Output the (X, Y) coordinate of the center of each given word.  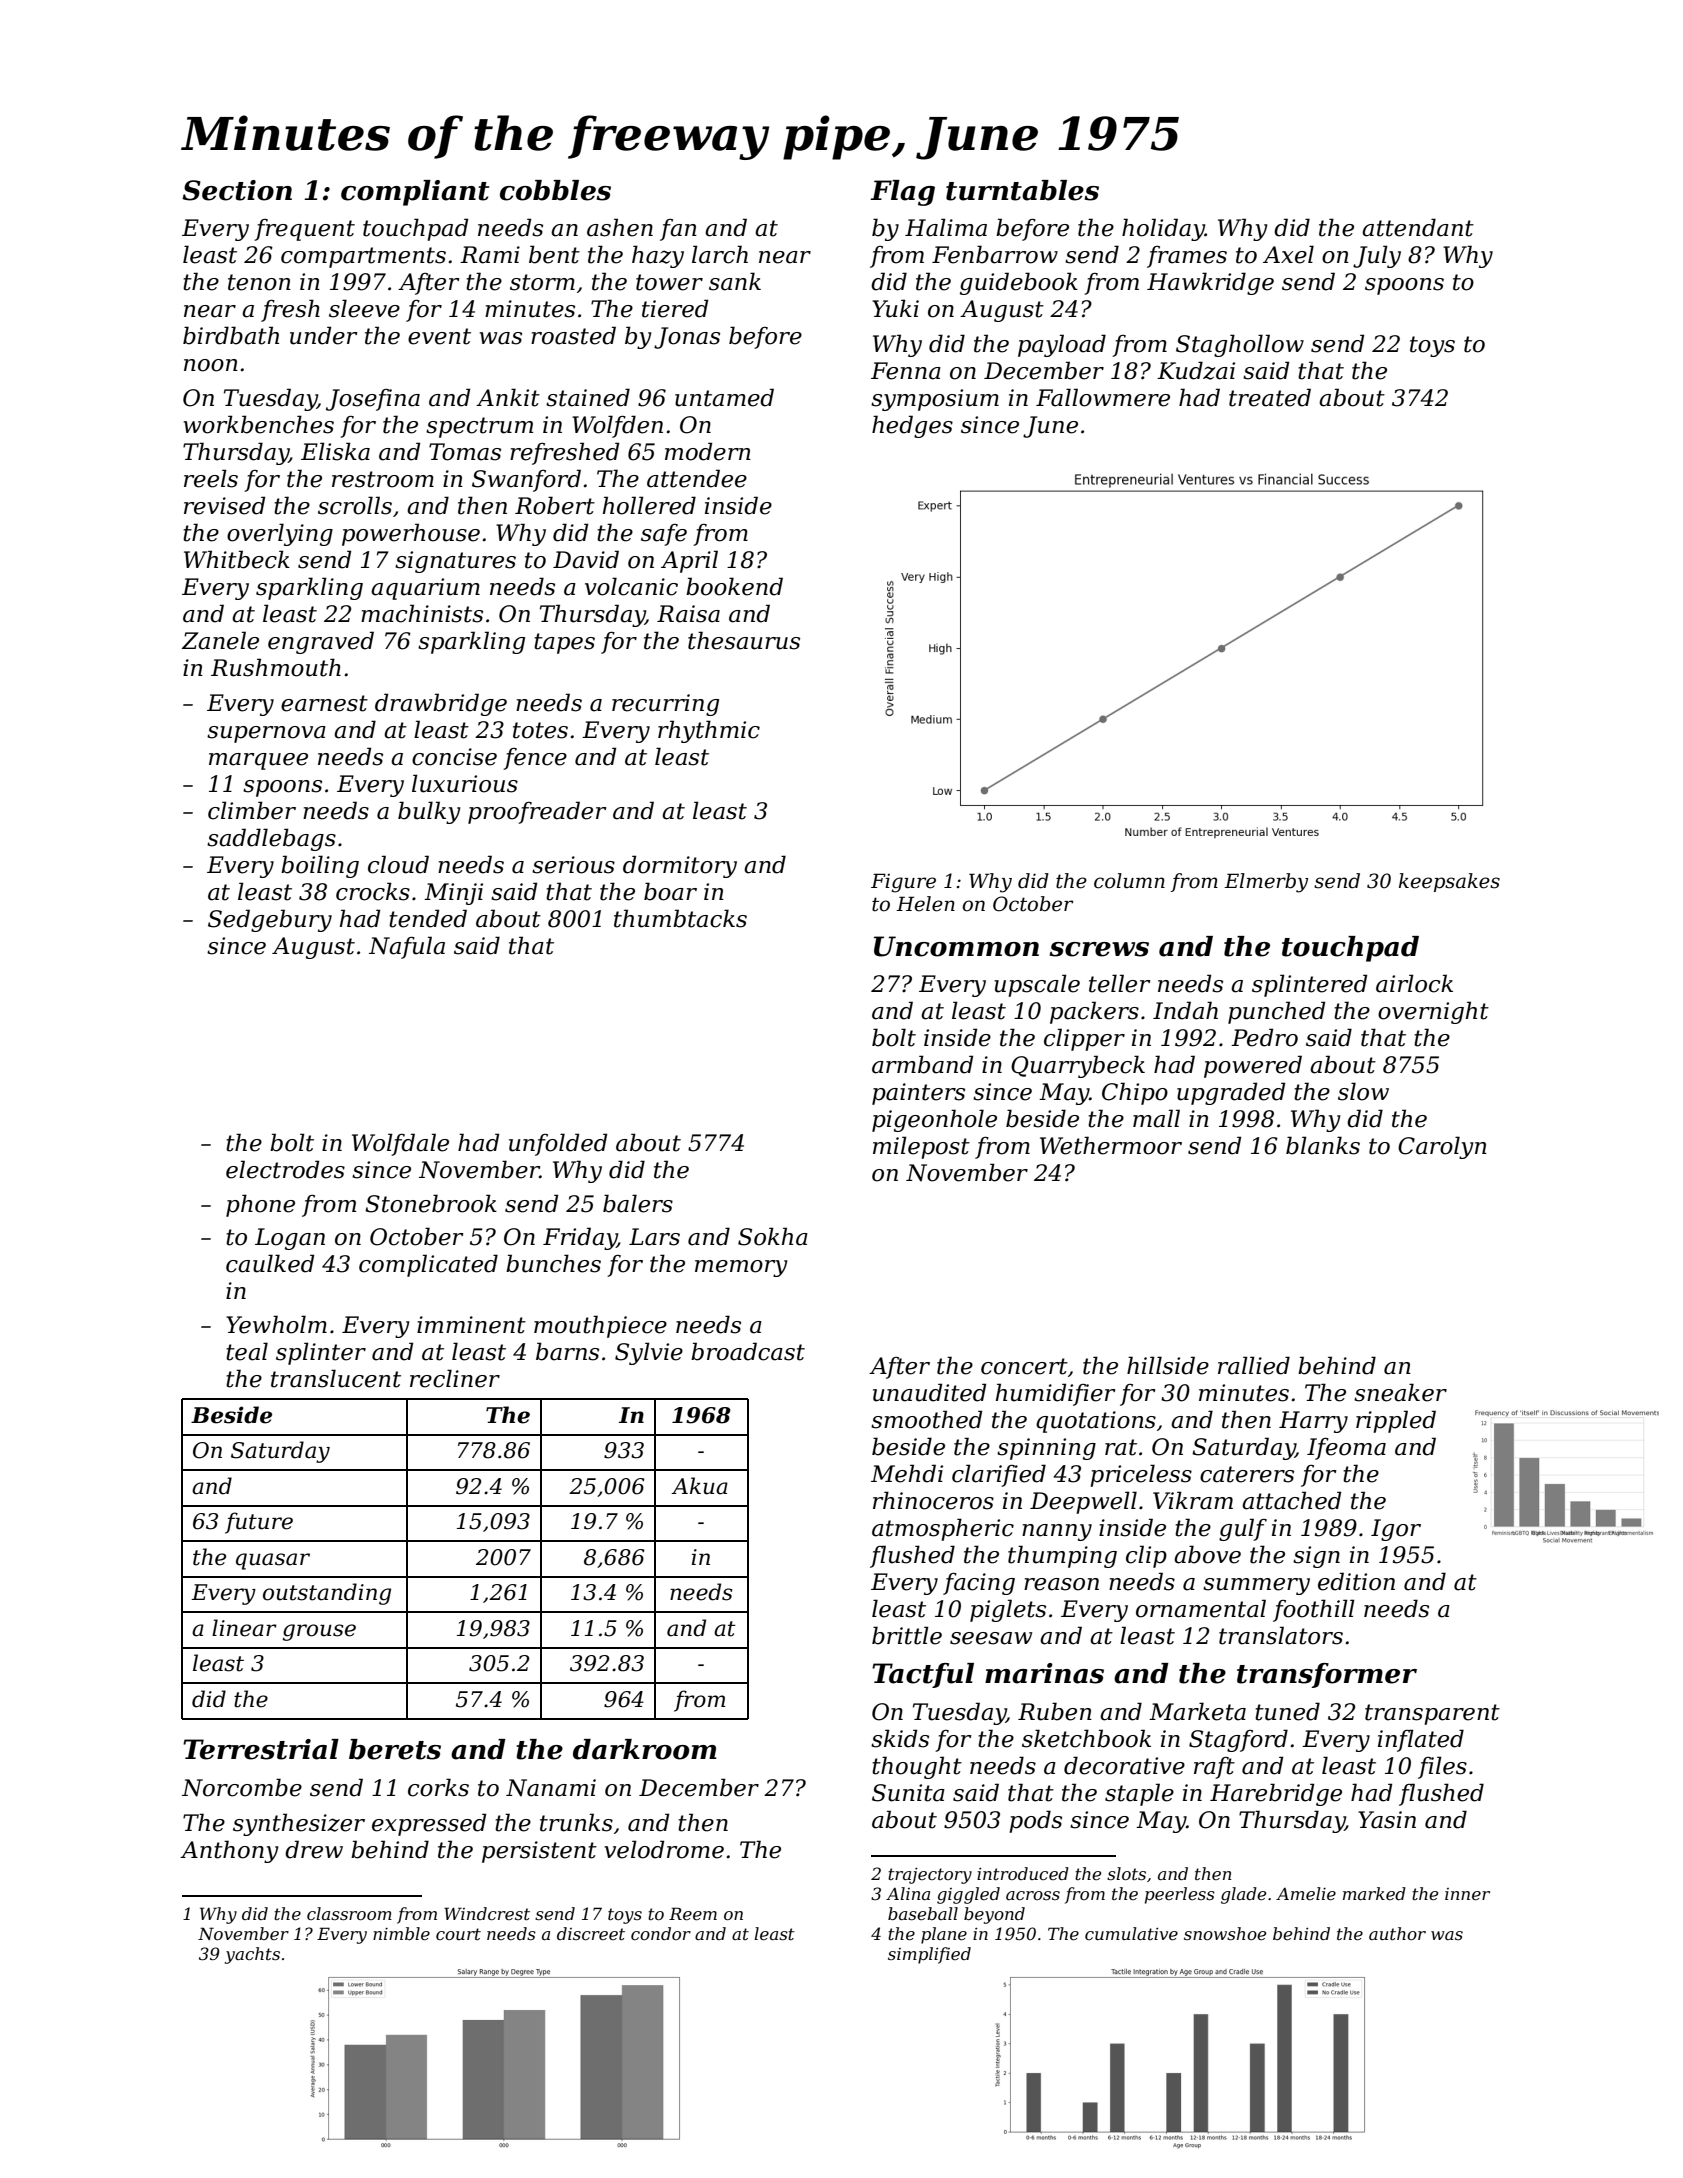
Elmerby (1266, 883)
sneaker (1400, 1392)
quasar (273, 1561)
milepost (921, 1147)
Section (237, 190)
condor (661, 1933)
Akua (699, 1486)
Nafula (407, 947)
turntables (1022, 190)
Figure (903, 883)
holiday (1163, 229)
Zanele (220, 640)
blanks (1323, 1145)
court (458, 1934)
